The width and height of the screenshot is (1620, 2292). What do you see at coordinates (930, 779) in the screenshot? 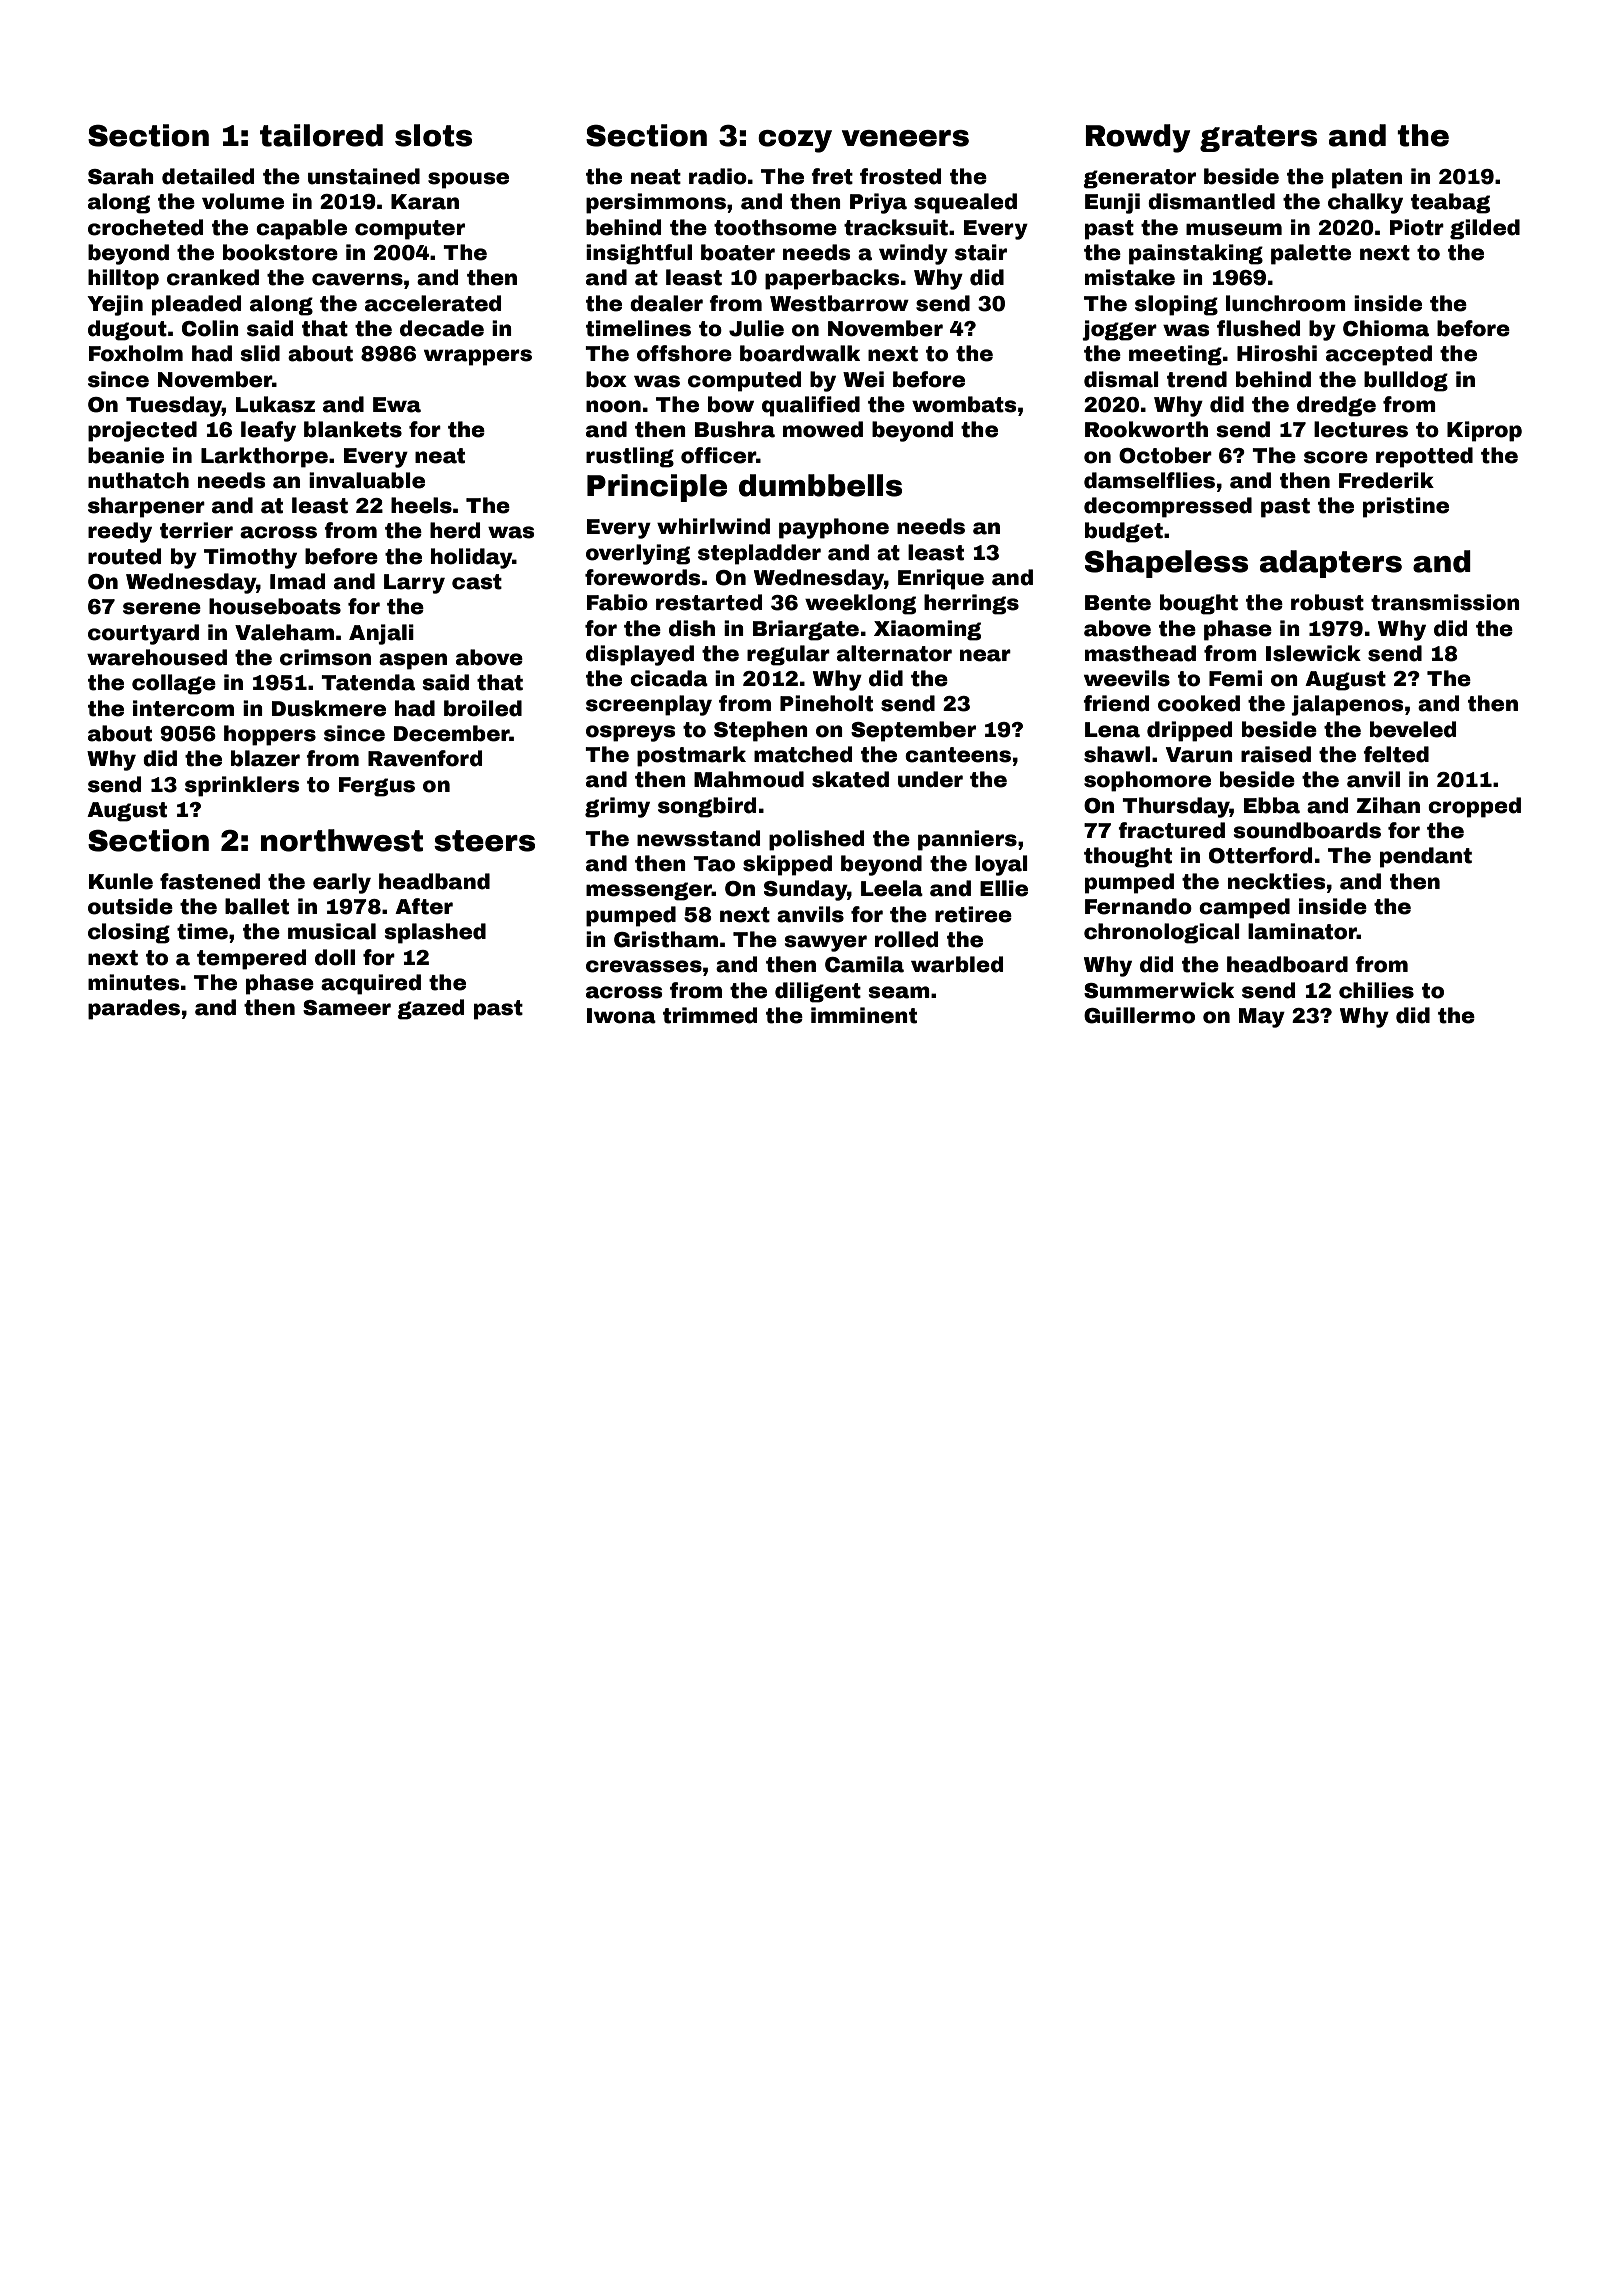
I see `under` at bounding box center [930, 779].
